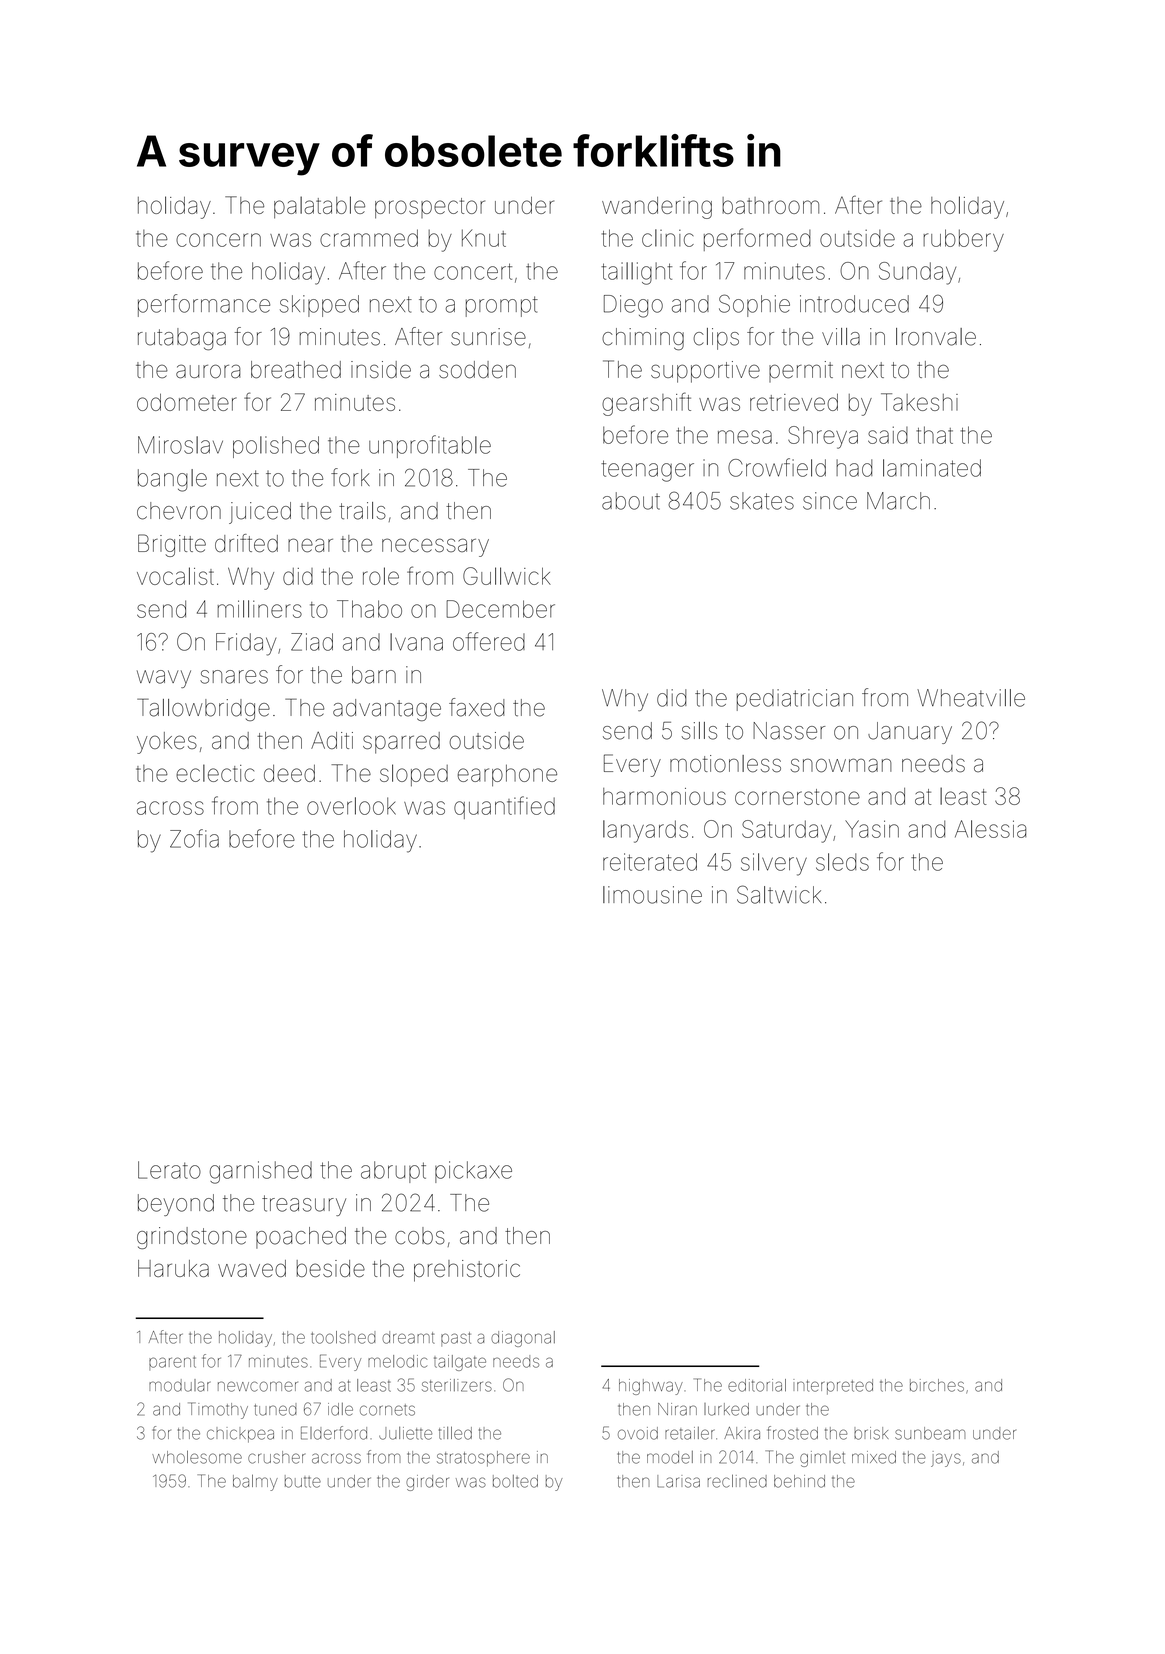  What do you see at coordinates (197, 1457) in the screenshot?
I see `wholesome` at bounding box center [197, 1457].
